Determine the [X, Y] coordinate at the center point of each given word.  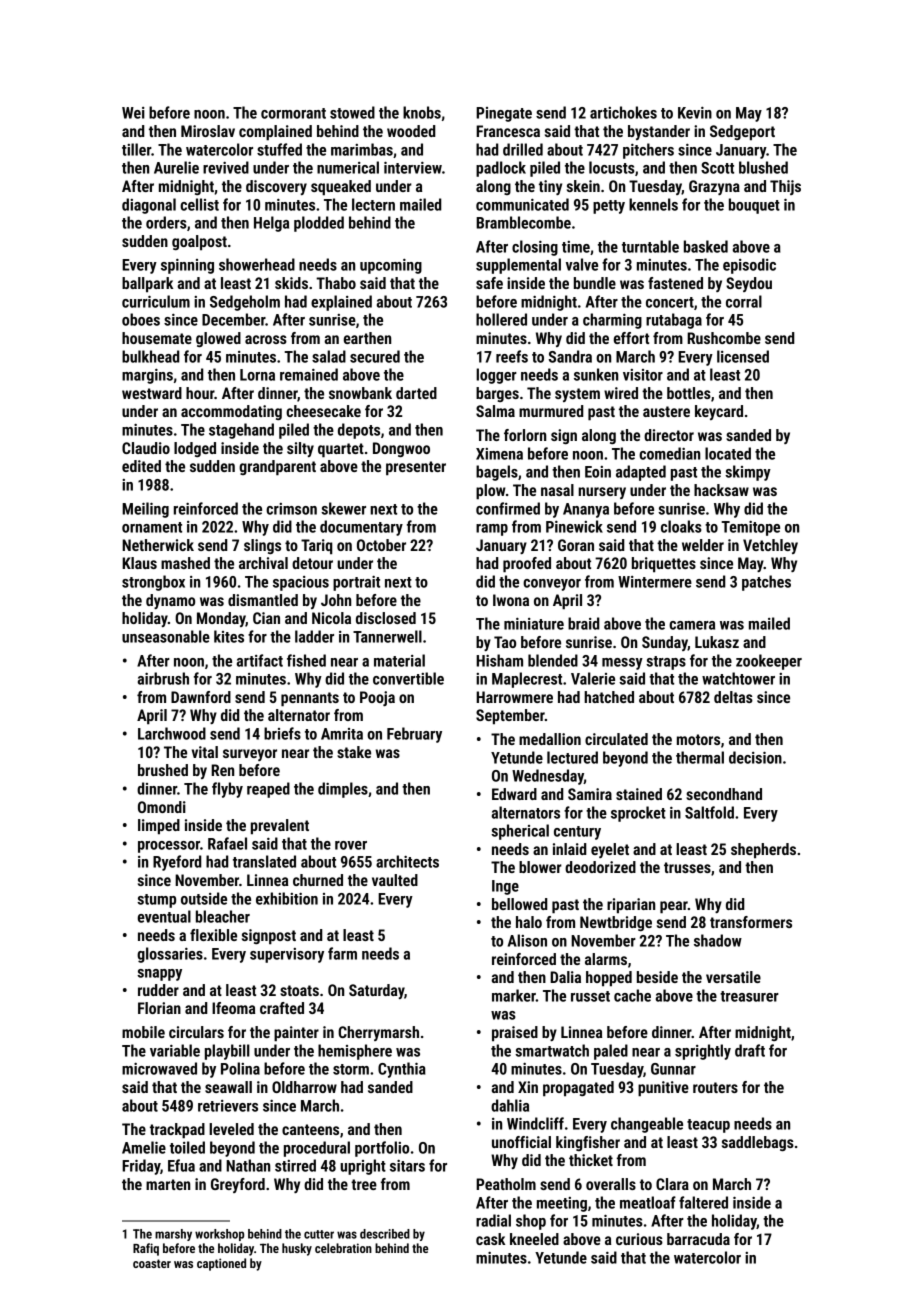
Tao [505, 642]
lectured [572, 757]
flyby [227, 790]
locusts [612, 167]
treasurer [749, 996]
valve [582, 264]
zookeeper [769, 662]
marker [514, 995]
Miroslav [208, 131]
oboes [141, 319]
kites [229, 636]
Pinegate [504, 114]
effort [631, 338]
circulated [616, 739]
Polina [240, 1068]
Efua [181, 1165]
